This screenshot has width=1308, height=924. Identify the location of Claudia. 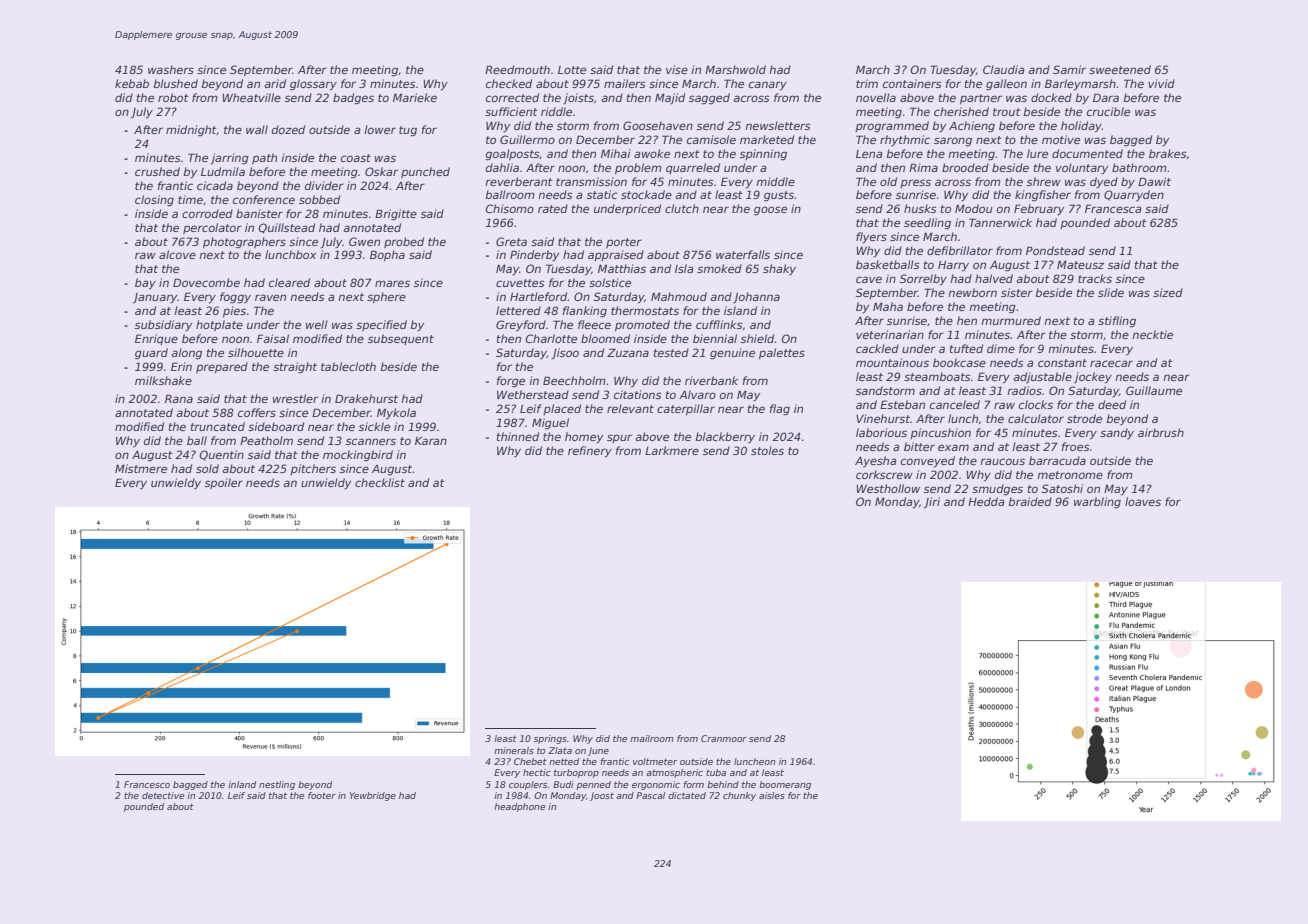
(1003, 69).
